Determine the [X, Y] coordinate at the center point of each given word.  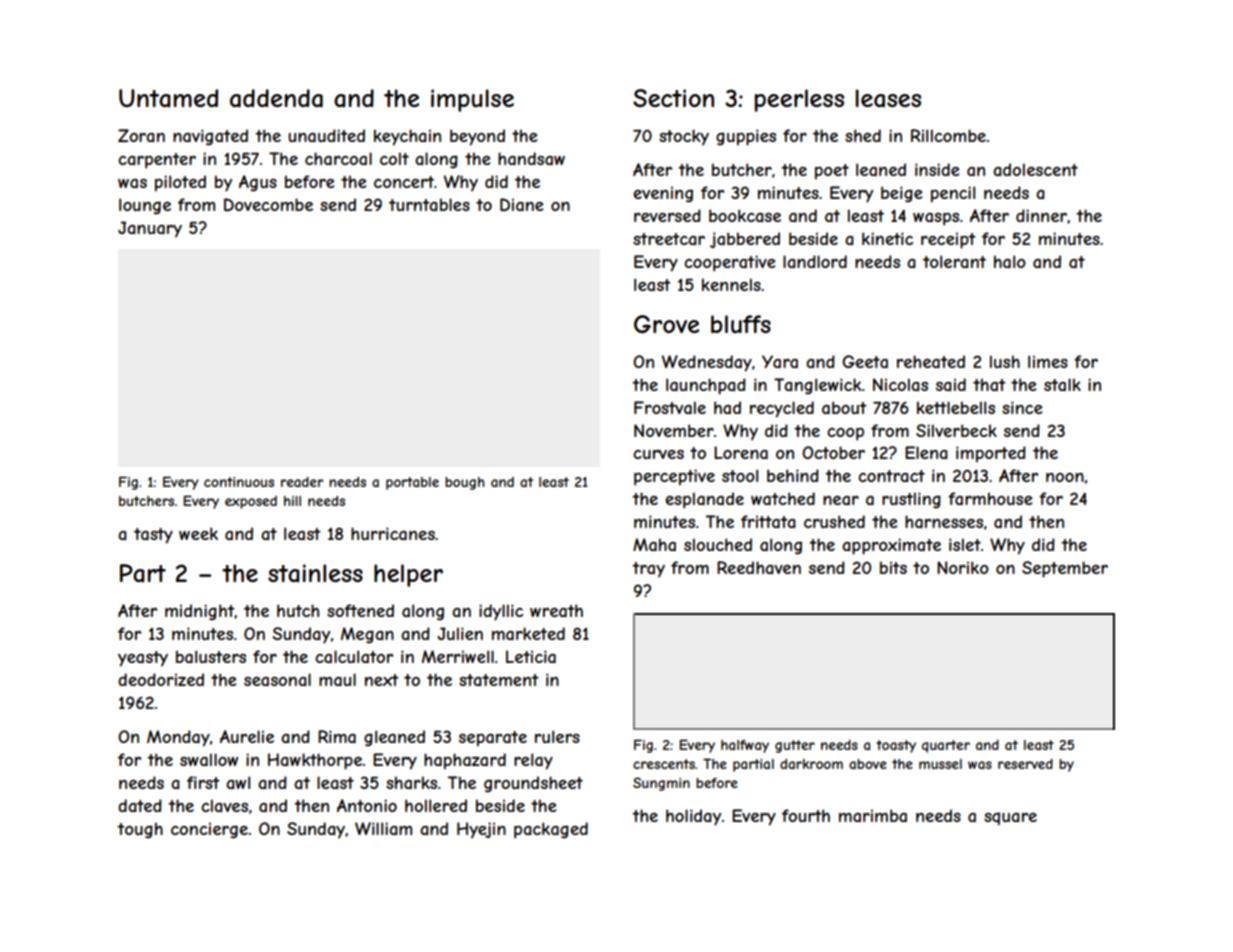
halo [1010, 261]
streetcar [669, 239]
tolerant [954, 261]
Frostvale [670, 407]
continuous [239, 482]
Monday [178, 738]
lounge [145, 206]
